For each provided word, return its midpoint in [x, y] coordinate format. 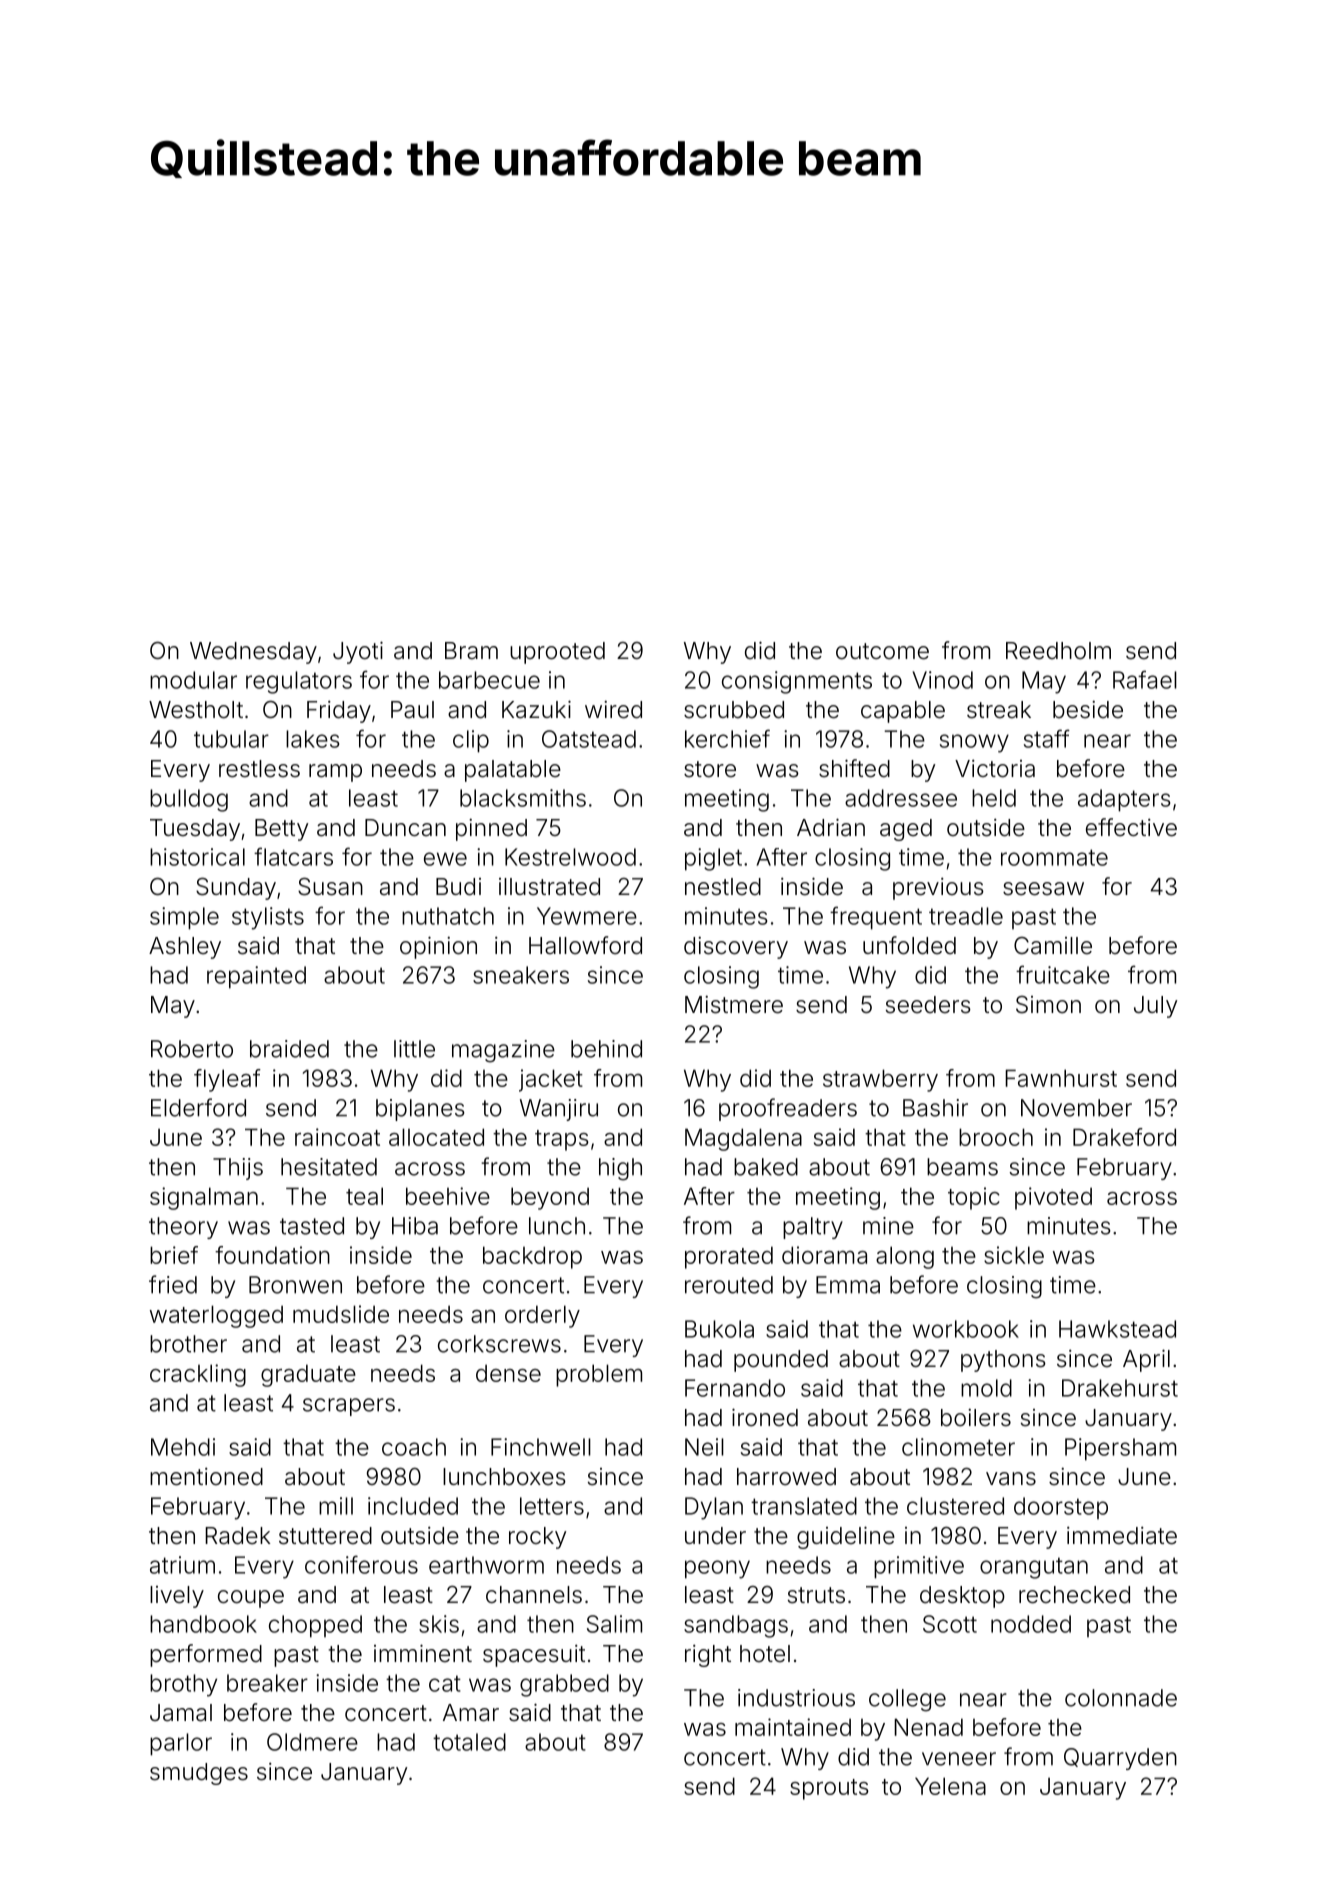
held [994, 798]
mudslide [341, 1314]
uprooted [557, 653]
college [907, 1700]
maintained [793, 1727]
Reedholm [1058, 651]
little [414, 1049]
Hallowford [585, 945]
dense [508, 1373]
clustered [955, 1506]
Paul [412, 710]
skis [439, 1624]
